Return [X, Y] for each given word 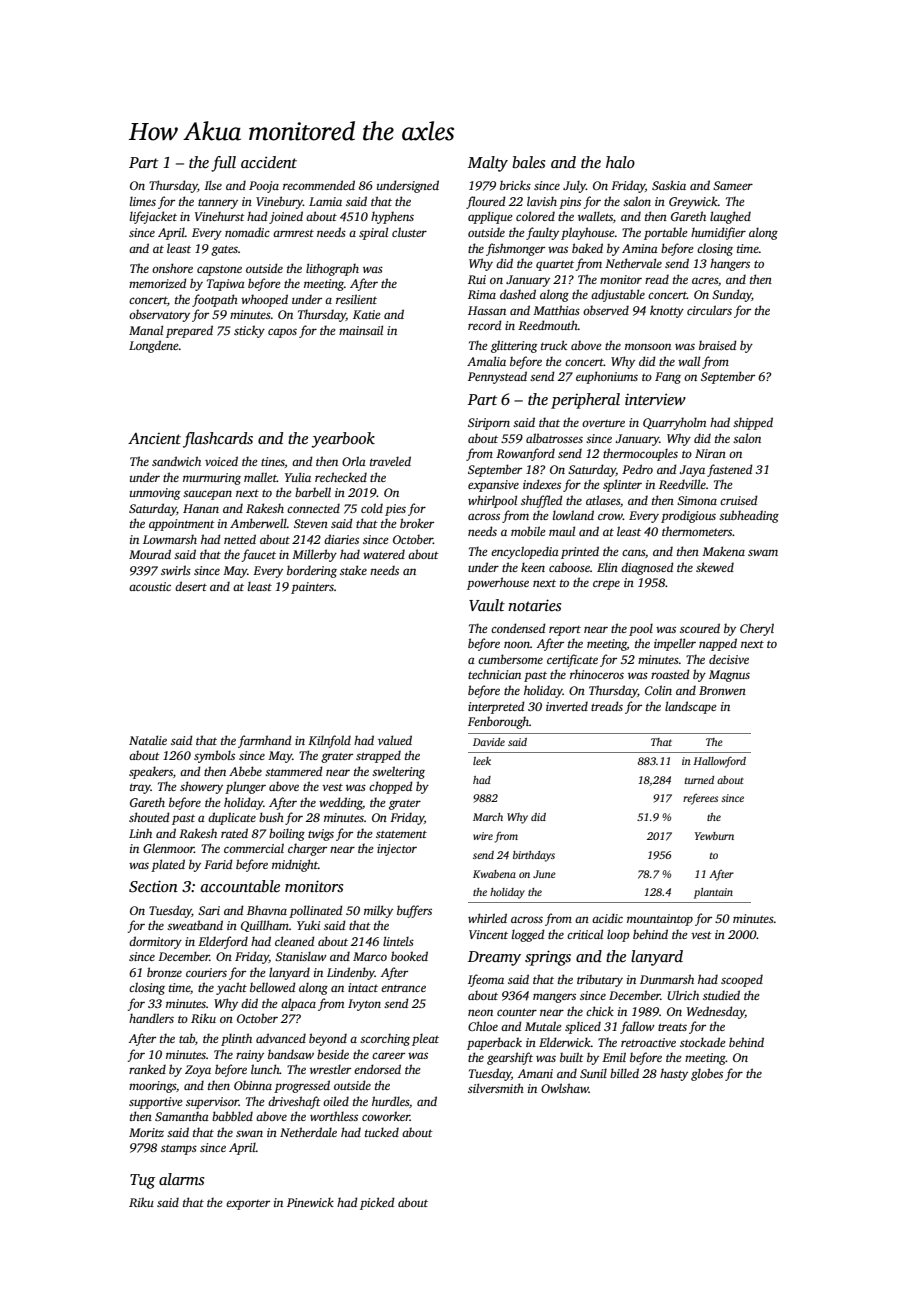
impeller [675, 644]
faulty [542, 233]
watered [384, 554]
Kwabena [494, 874]
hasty [674, 1074]
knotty [667, 311]
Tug [142, 1181]
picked [377, 1203]
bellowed [273, 987]
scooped [742, 980]
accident [269, 162]
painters [312, 588]
